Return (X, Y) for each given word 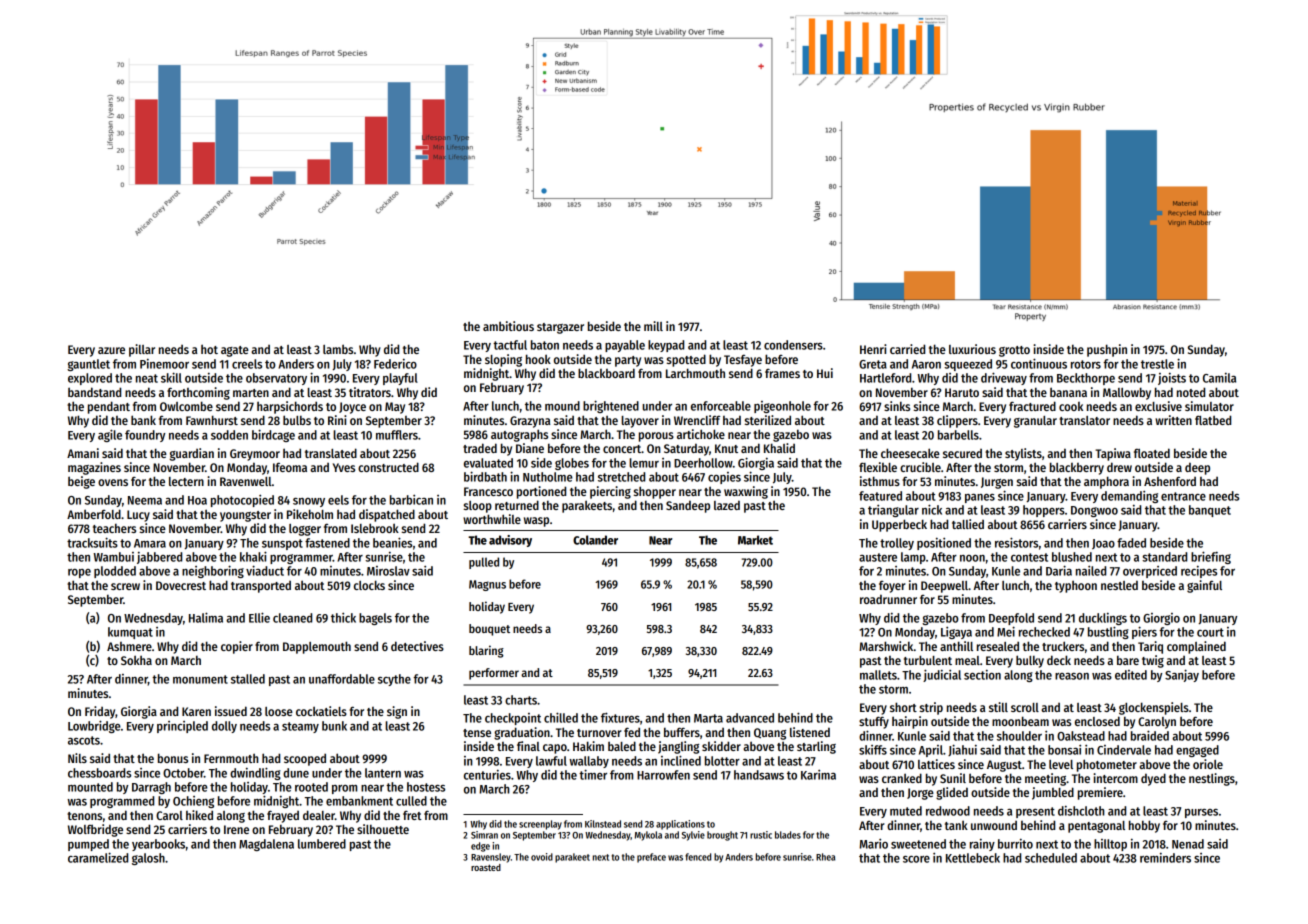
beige (81, 482)
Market (755, 540)
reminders (1165, 858)
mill (653, 326)
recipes (1199, 572)
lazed (727, 505)
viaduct (265, 570)
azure (111, 350)
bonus (173, 758)
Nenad (1188, 844)
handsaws (759, 775)
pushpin (1107, 350)
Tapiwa (1113, 454)
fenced (698, 857)
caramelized (98, 857)
